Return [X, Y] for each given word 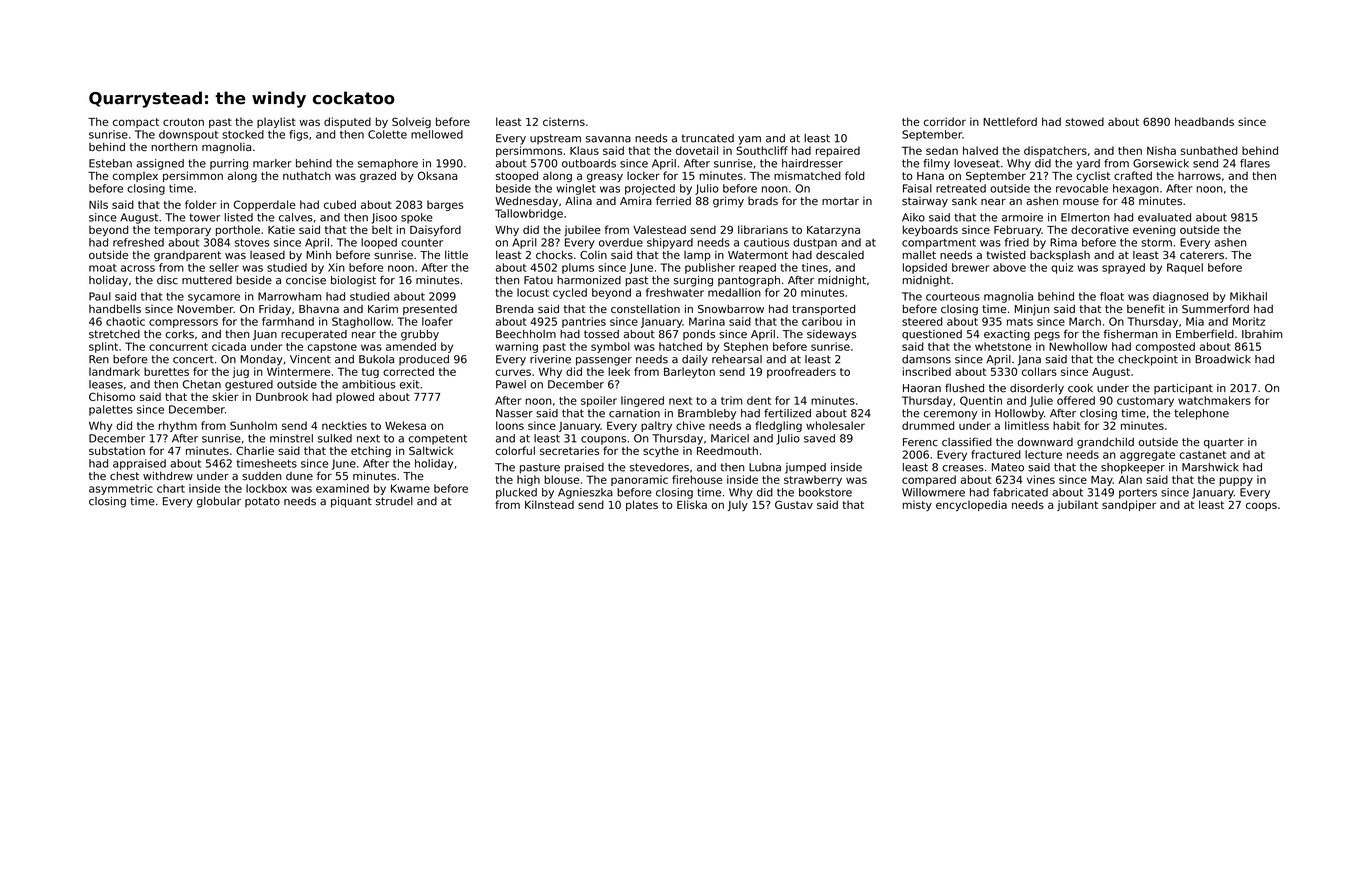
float [1112, 296]
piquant [351, 502]
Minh [318, 254]
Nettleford [1010, 121]
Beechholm [526, 334]
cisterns [564, 121]
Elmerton [1085, 217]
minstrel [291, 438]
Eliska [692, 504]
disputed [347, 122]
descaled [840, 254]
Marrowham [289, 296]
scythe [661, 451]
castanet [1202, 455]
